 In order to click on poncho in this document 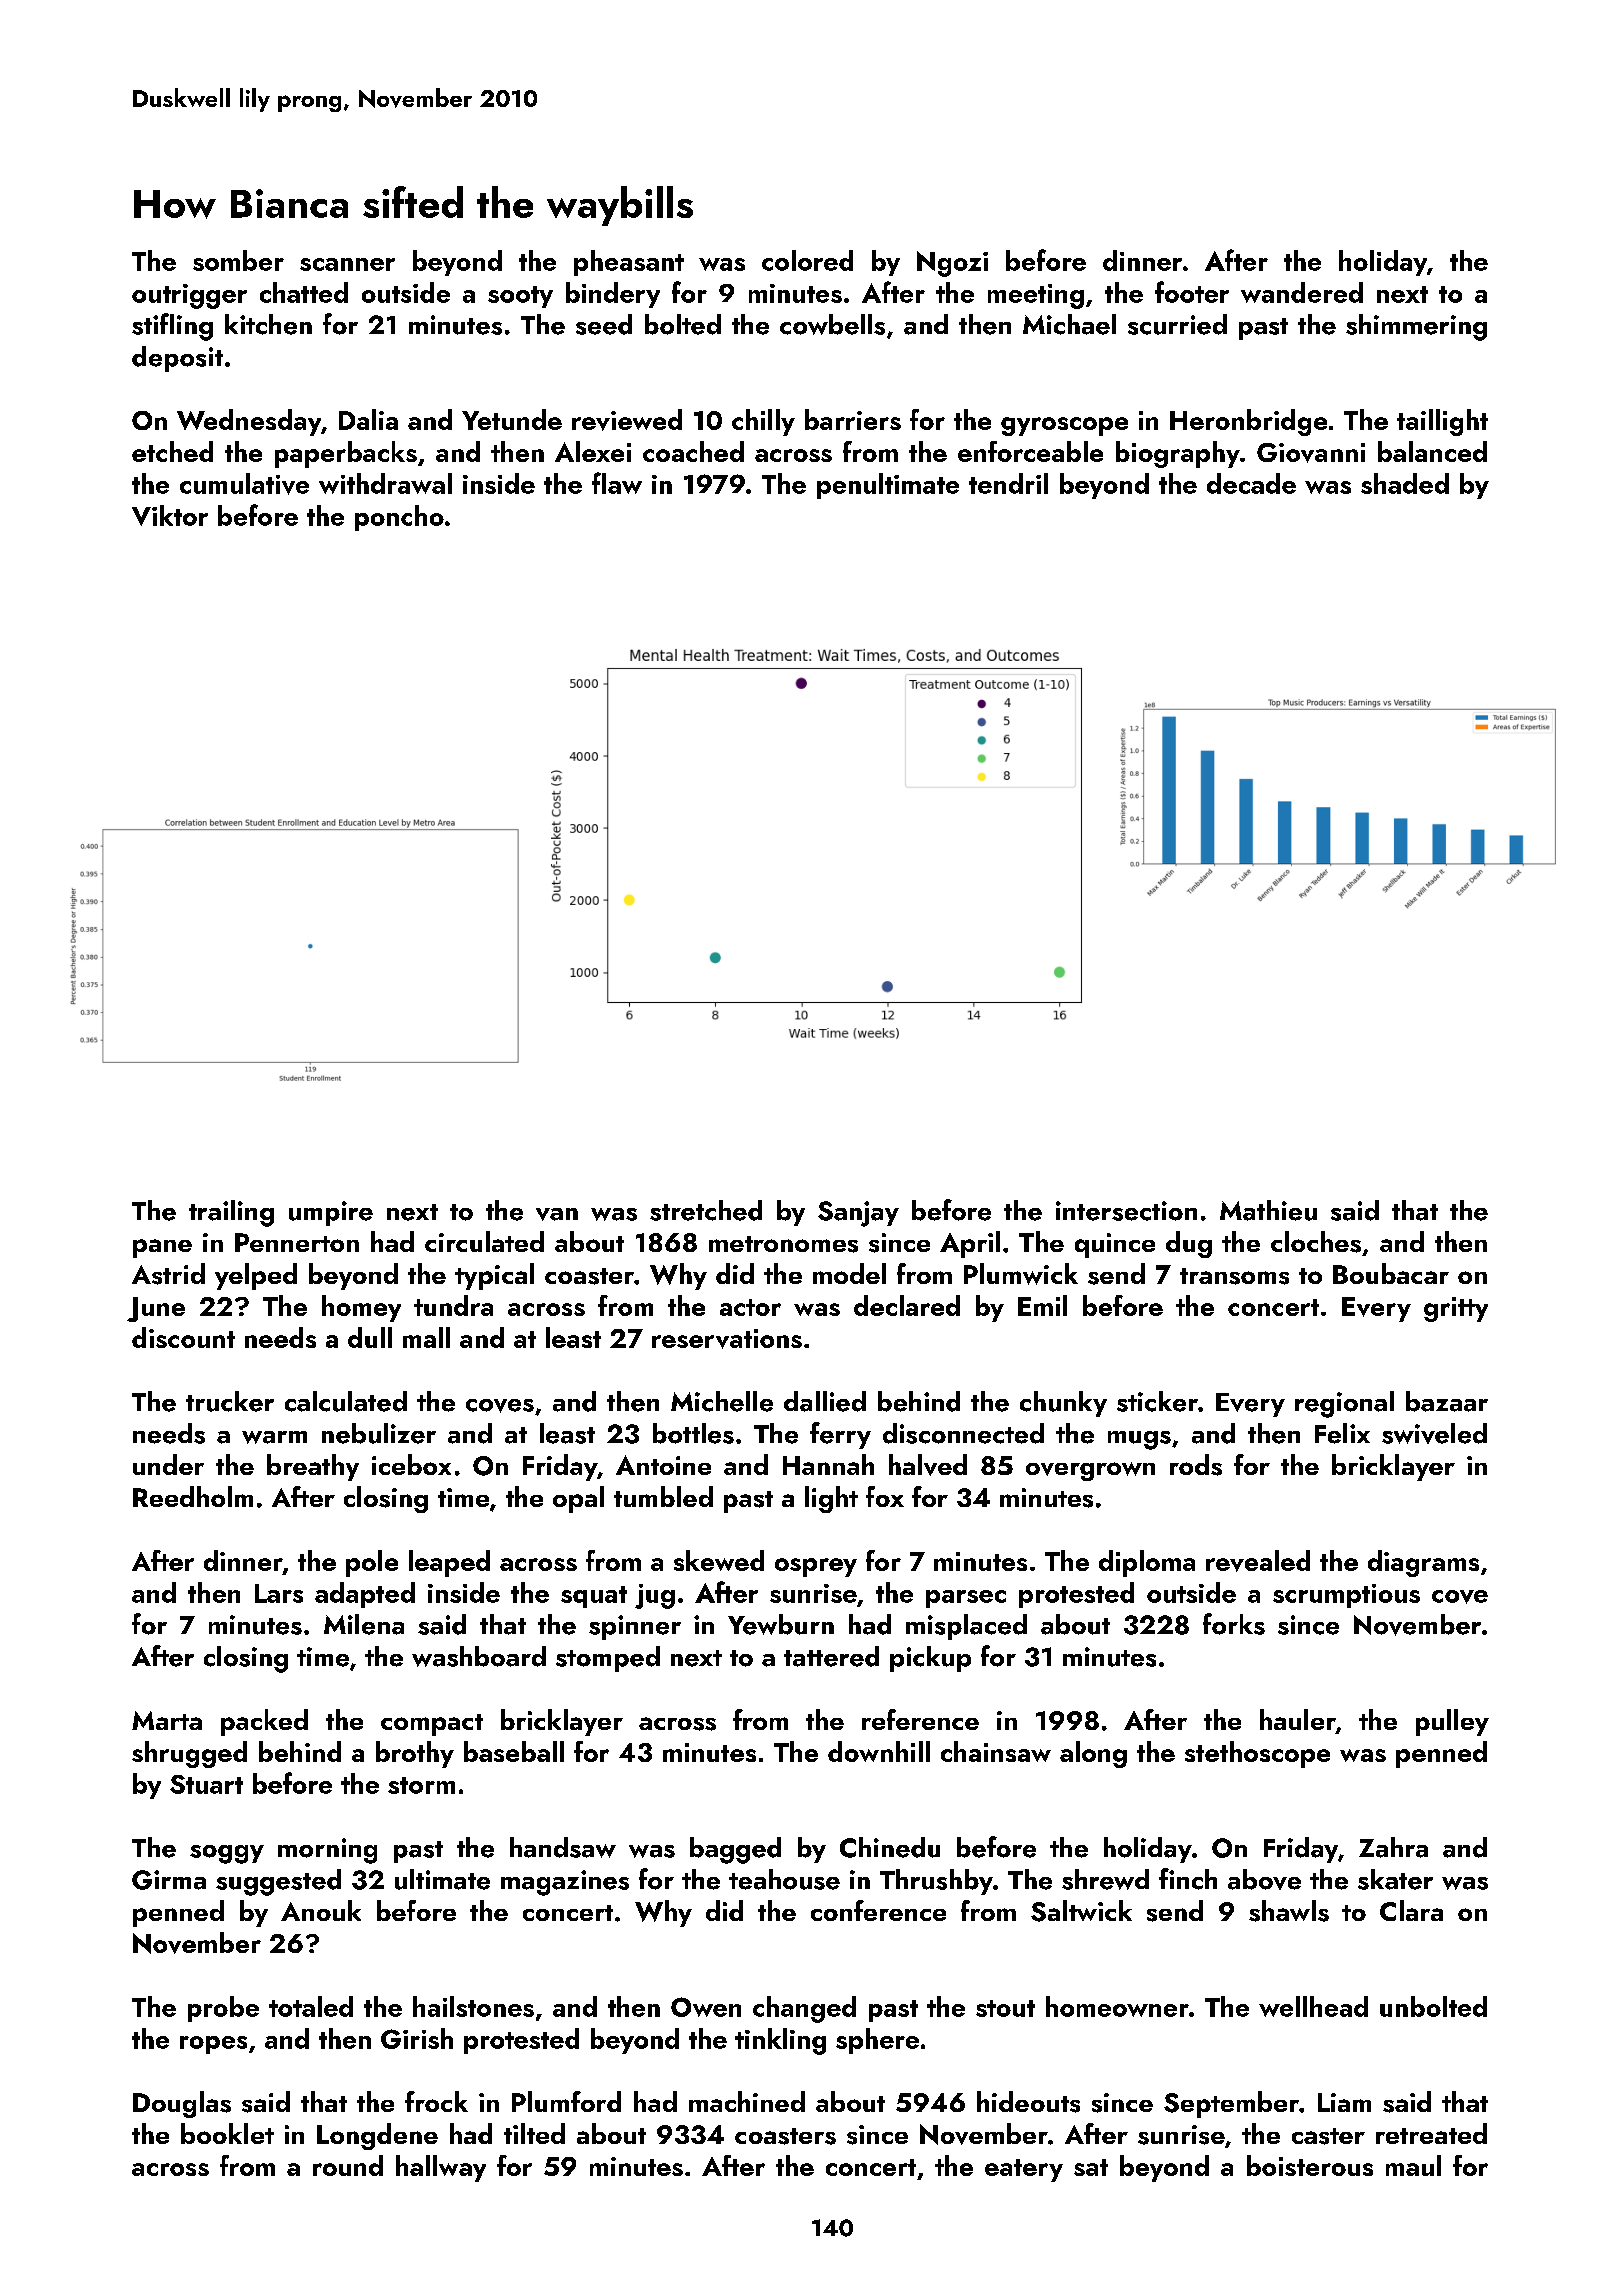, I will do `click(399, 518)`.
